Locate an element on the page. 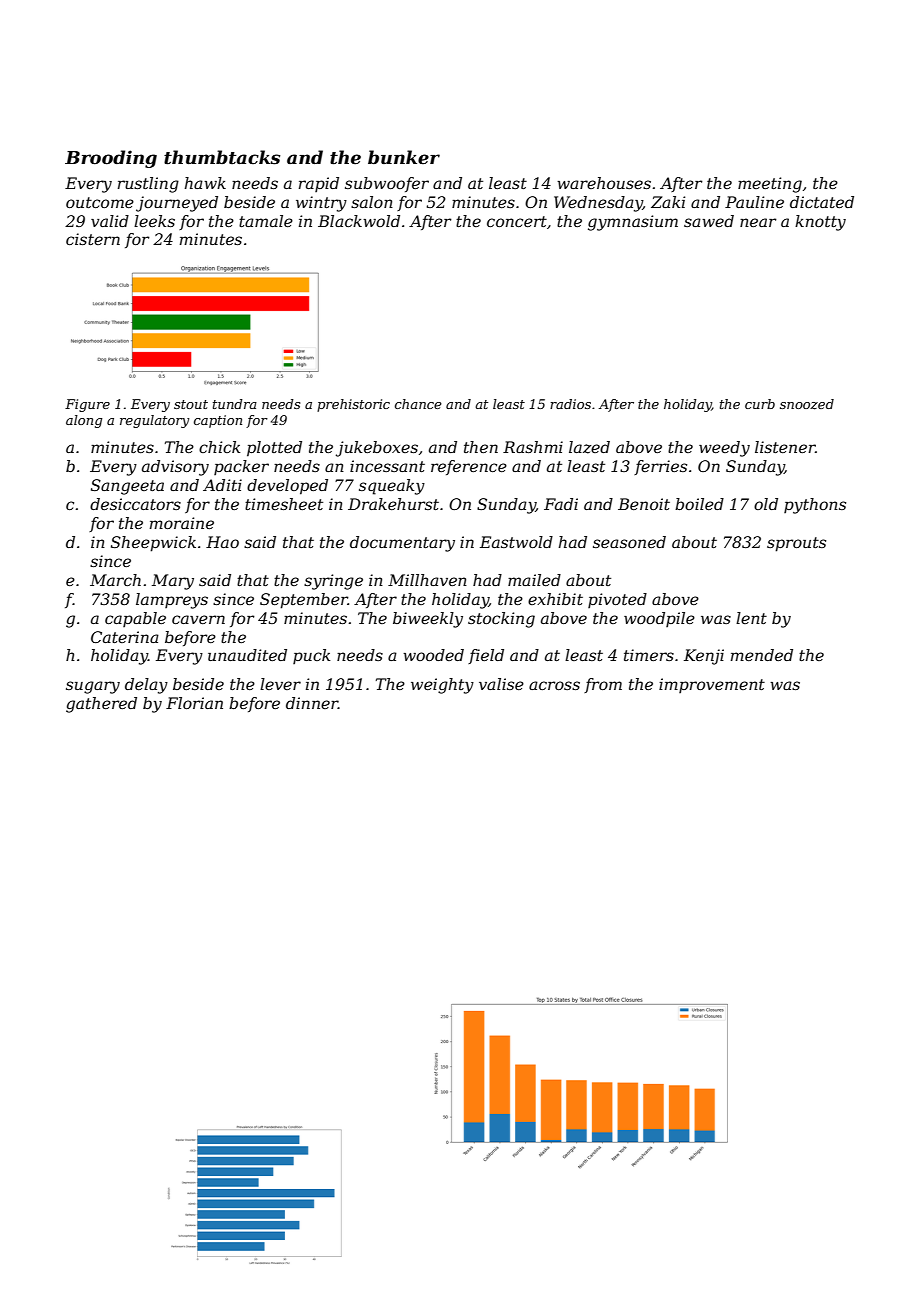 This image has width=924, height=1314. gathered is located at coordinates (101, 705).
